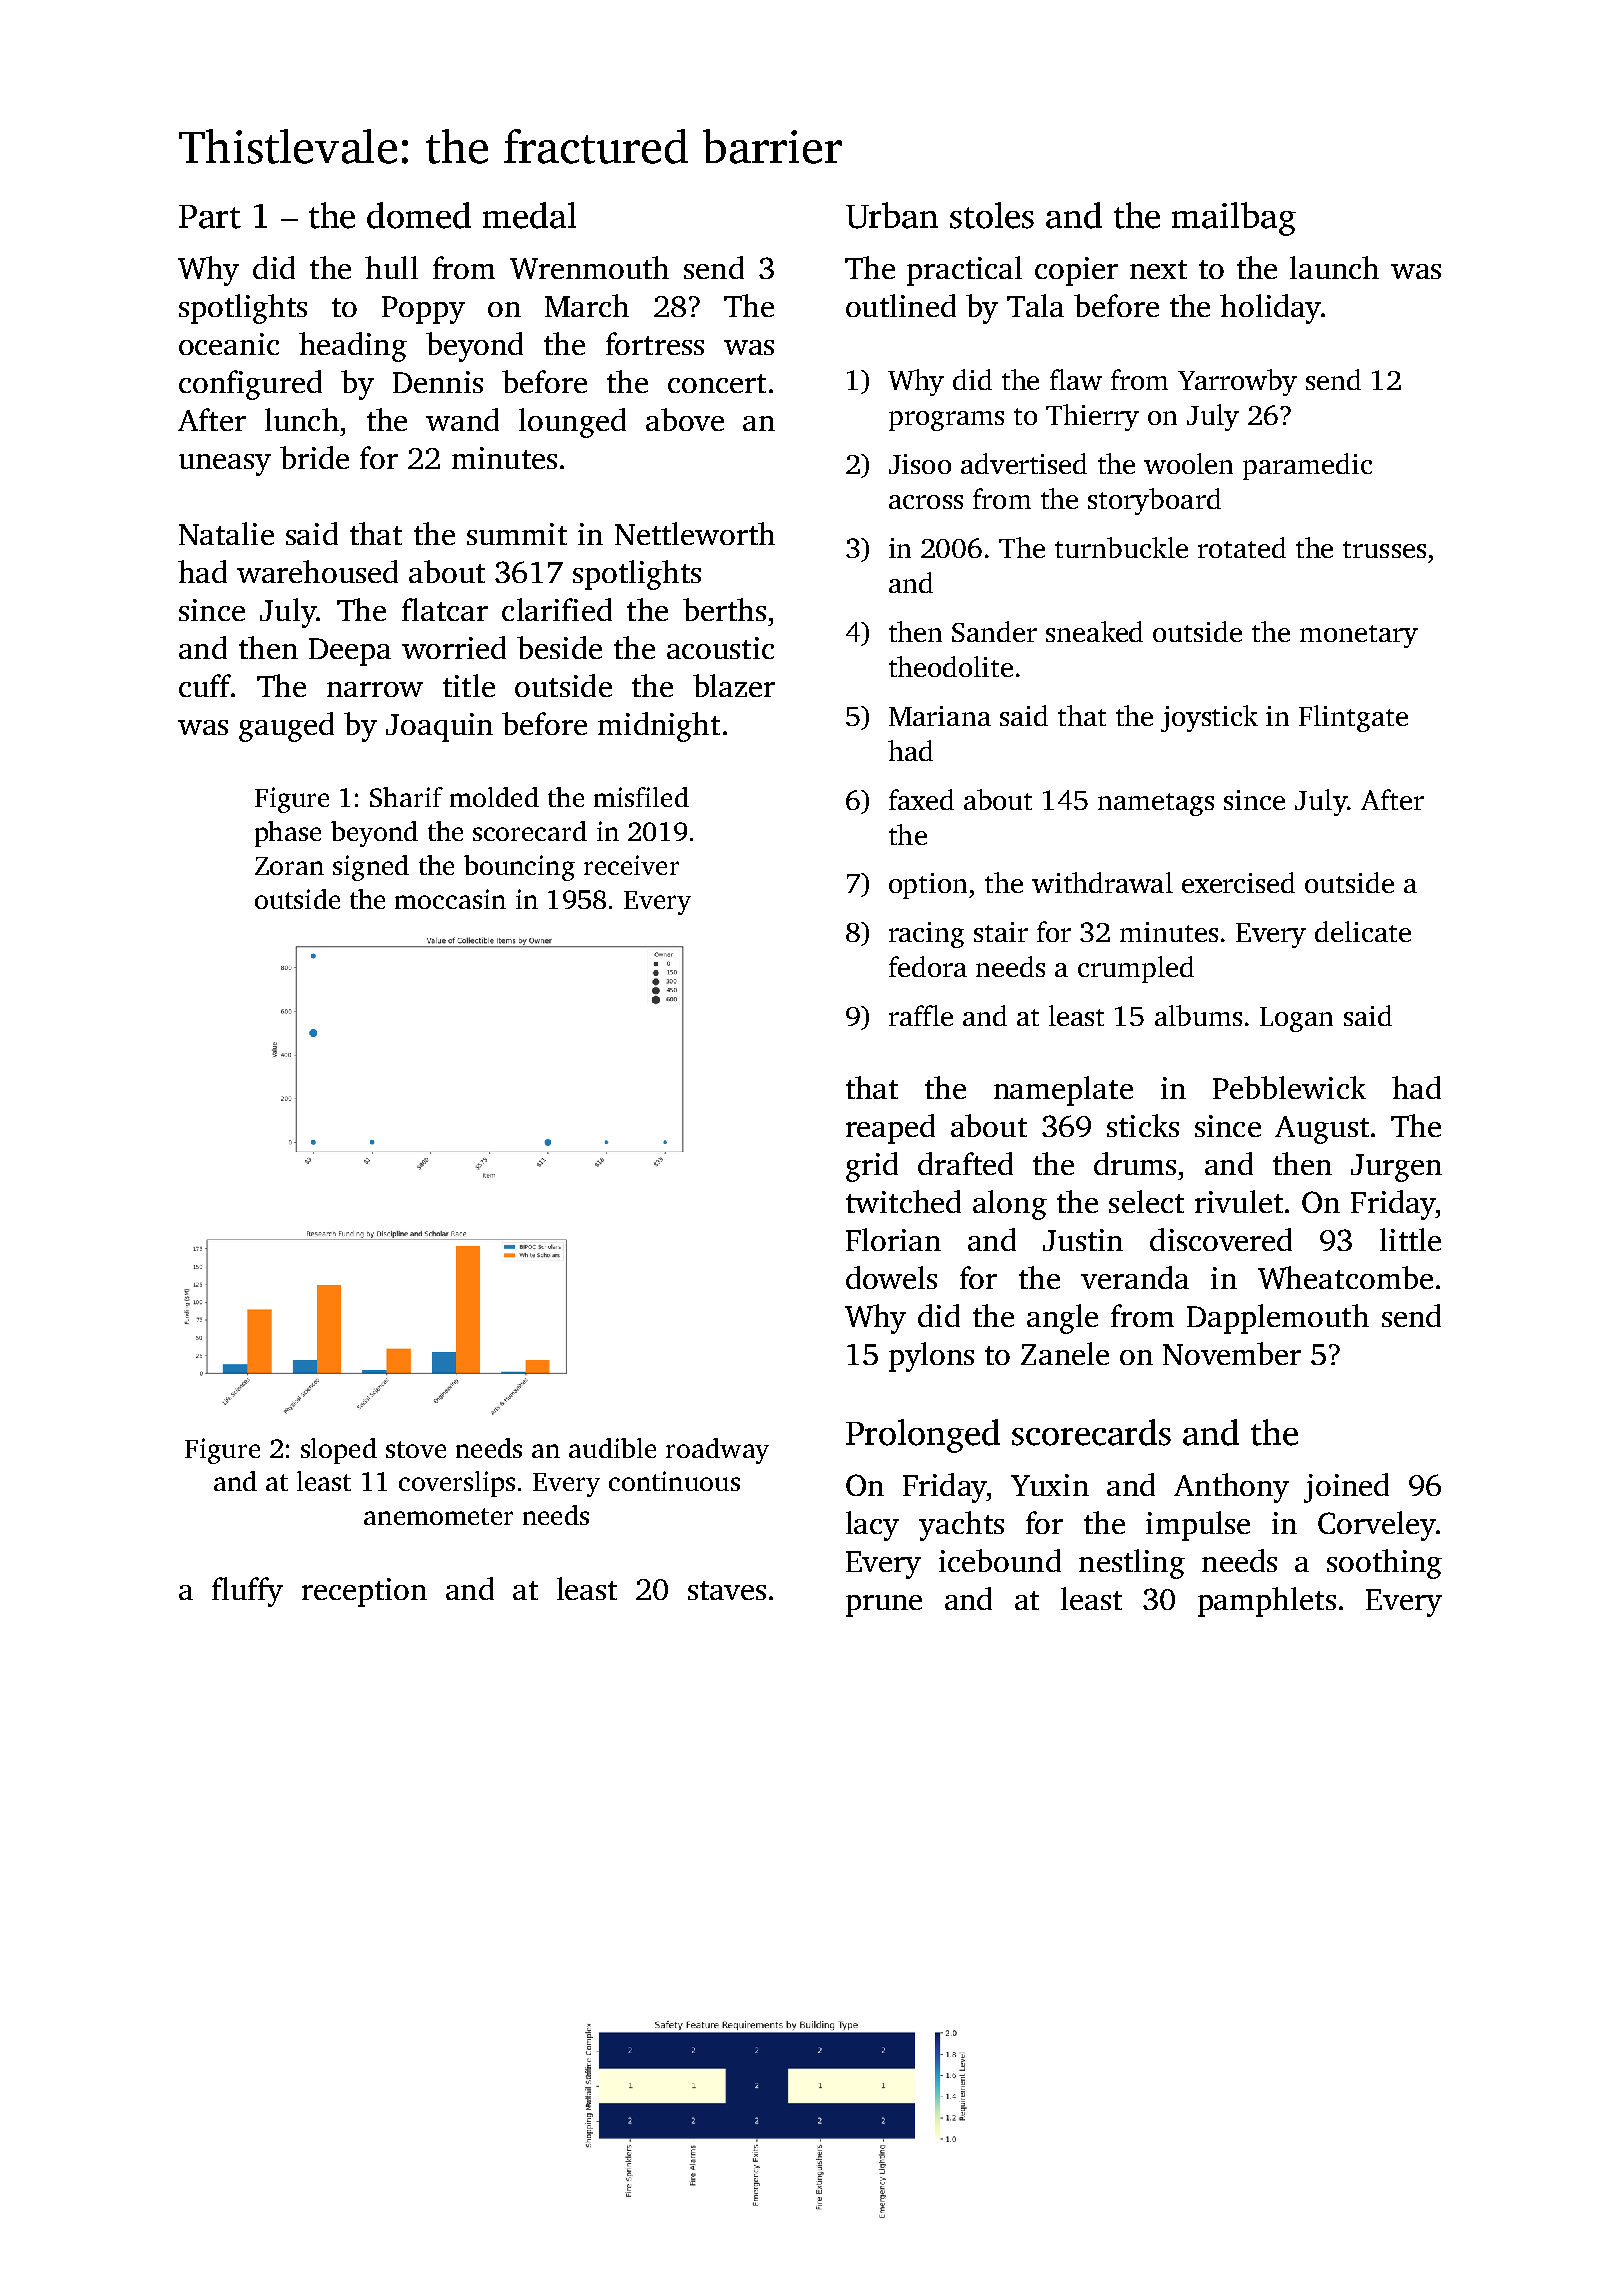 Image resolution: width=1620 pixels, height=2292 pixels. Describe the element at coordinates (946, 421) in the document. I see `programs` at that location.
